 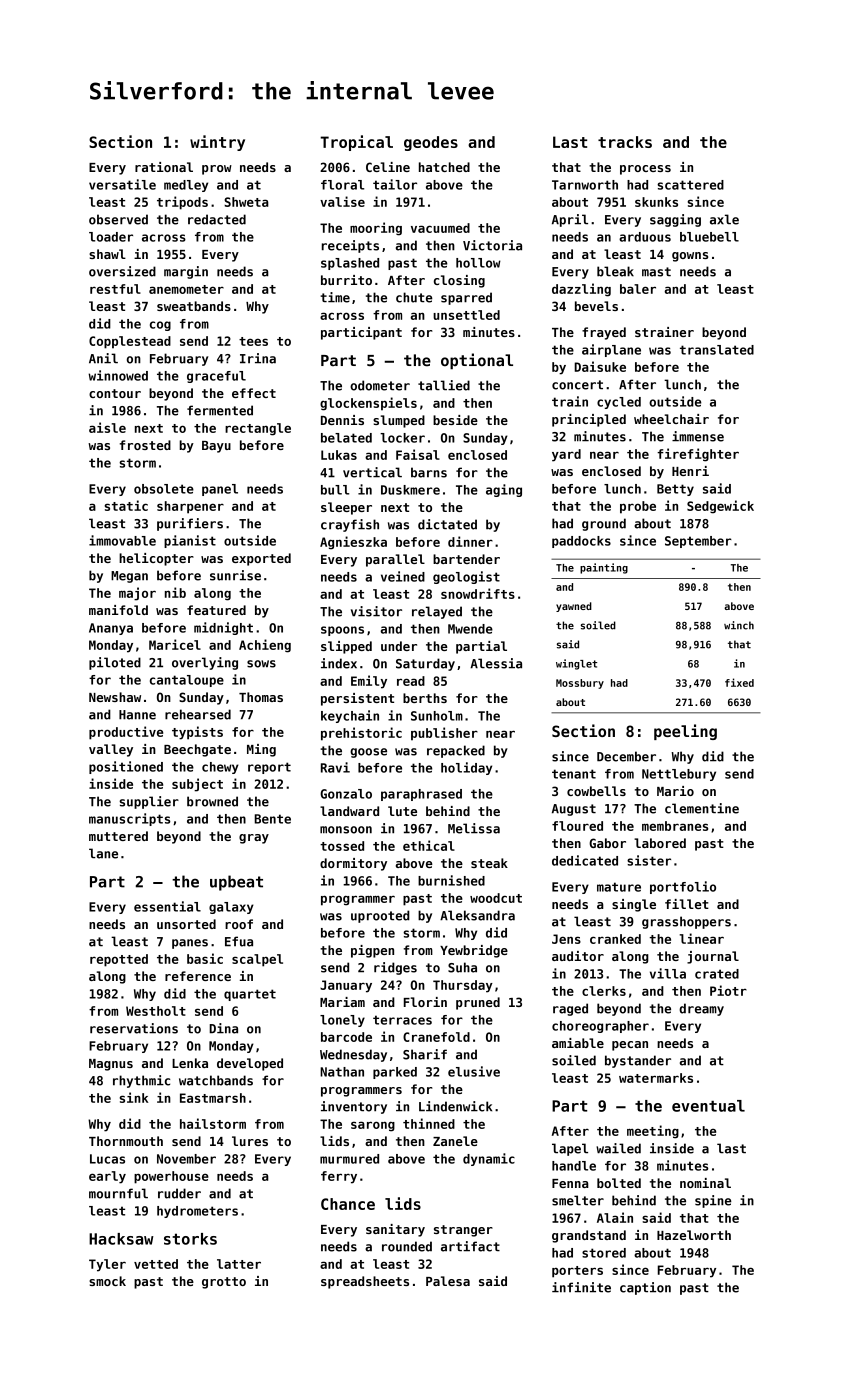 What do you see at coordinates (690, 185) in the image?
I see `scattered` at bounding box center [690, 185].
